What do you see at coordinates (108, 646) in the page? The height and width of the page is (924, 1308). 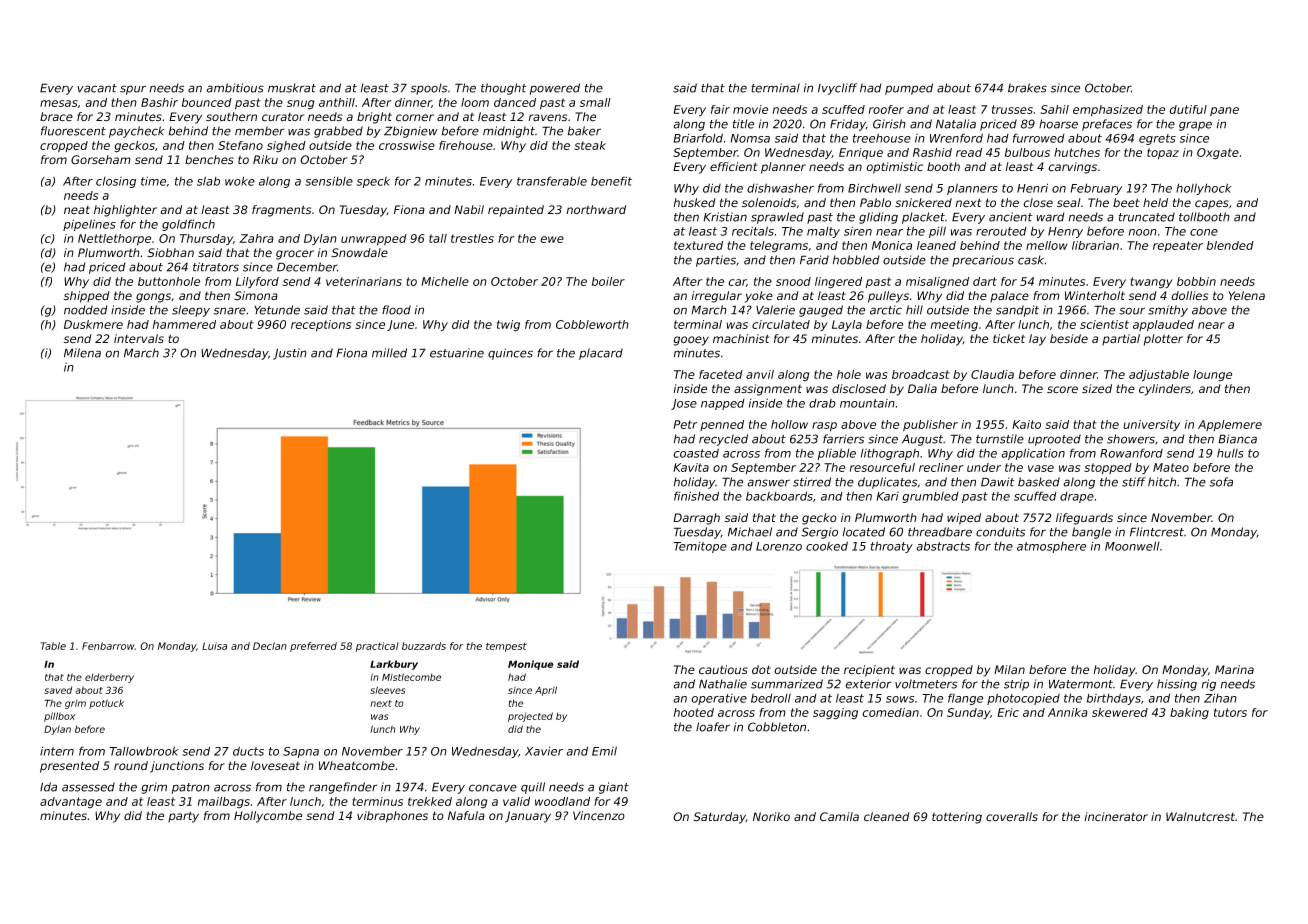 I see `Fenbarrow` at bounding box center [108, 646].
